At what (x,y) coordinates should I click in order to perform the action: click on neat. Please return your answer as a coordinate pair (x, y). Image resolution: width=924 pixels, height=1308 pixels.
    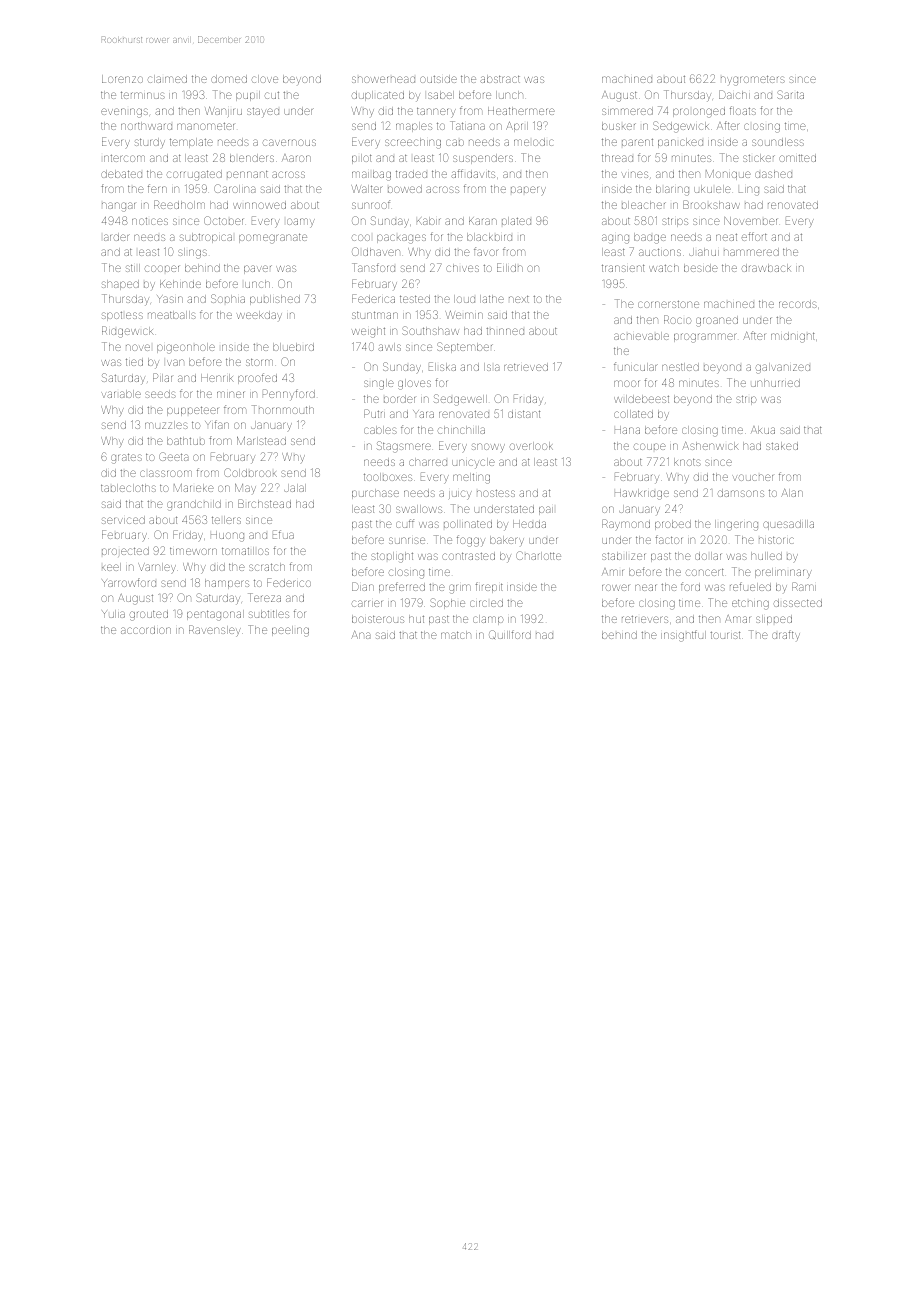
    Looking at the image, I should click on (726, 237).
